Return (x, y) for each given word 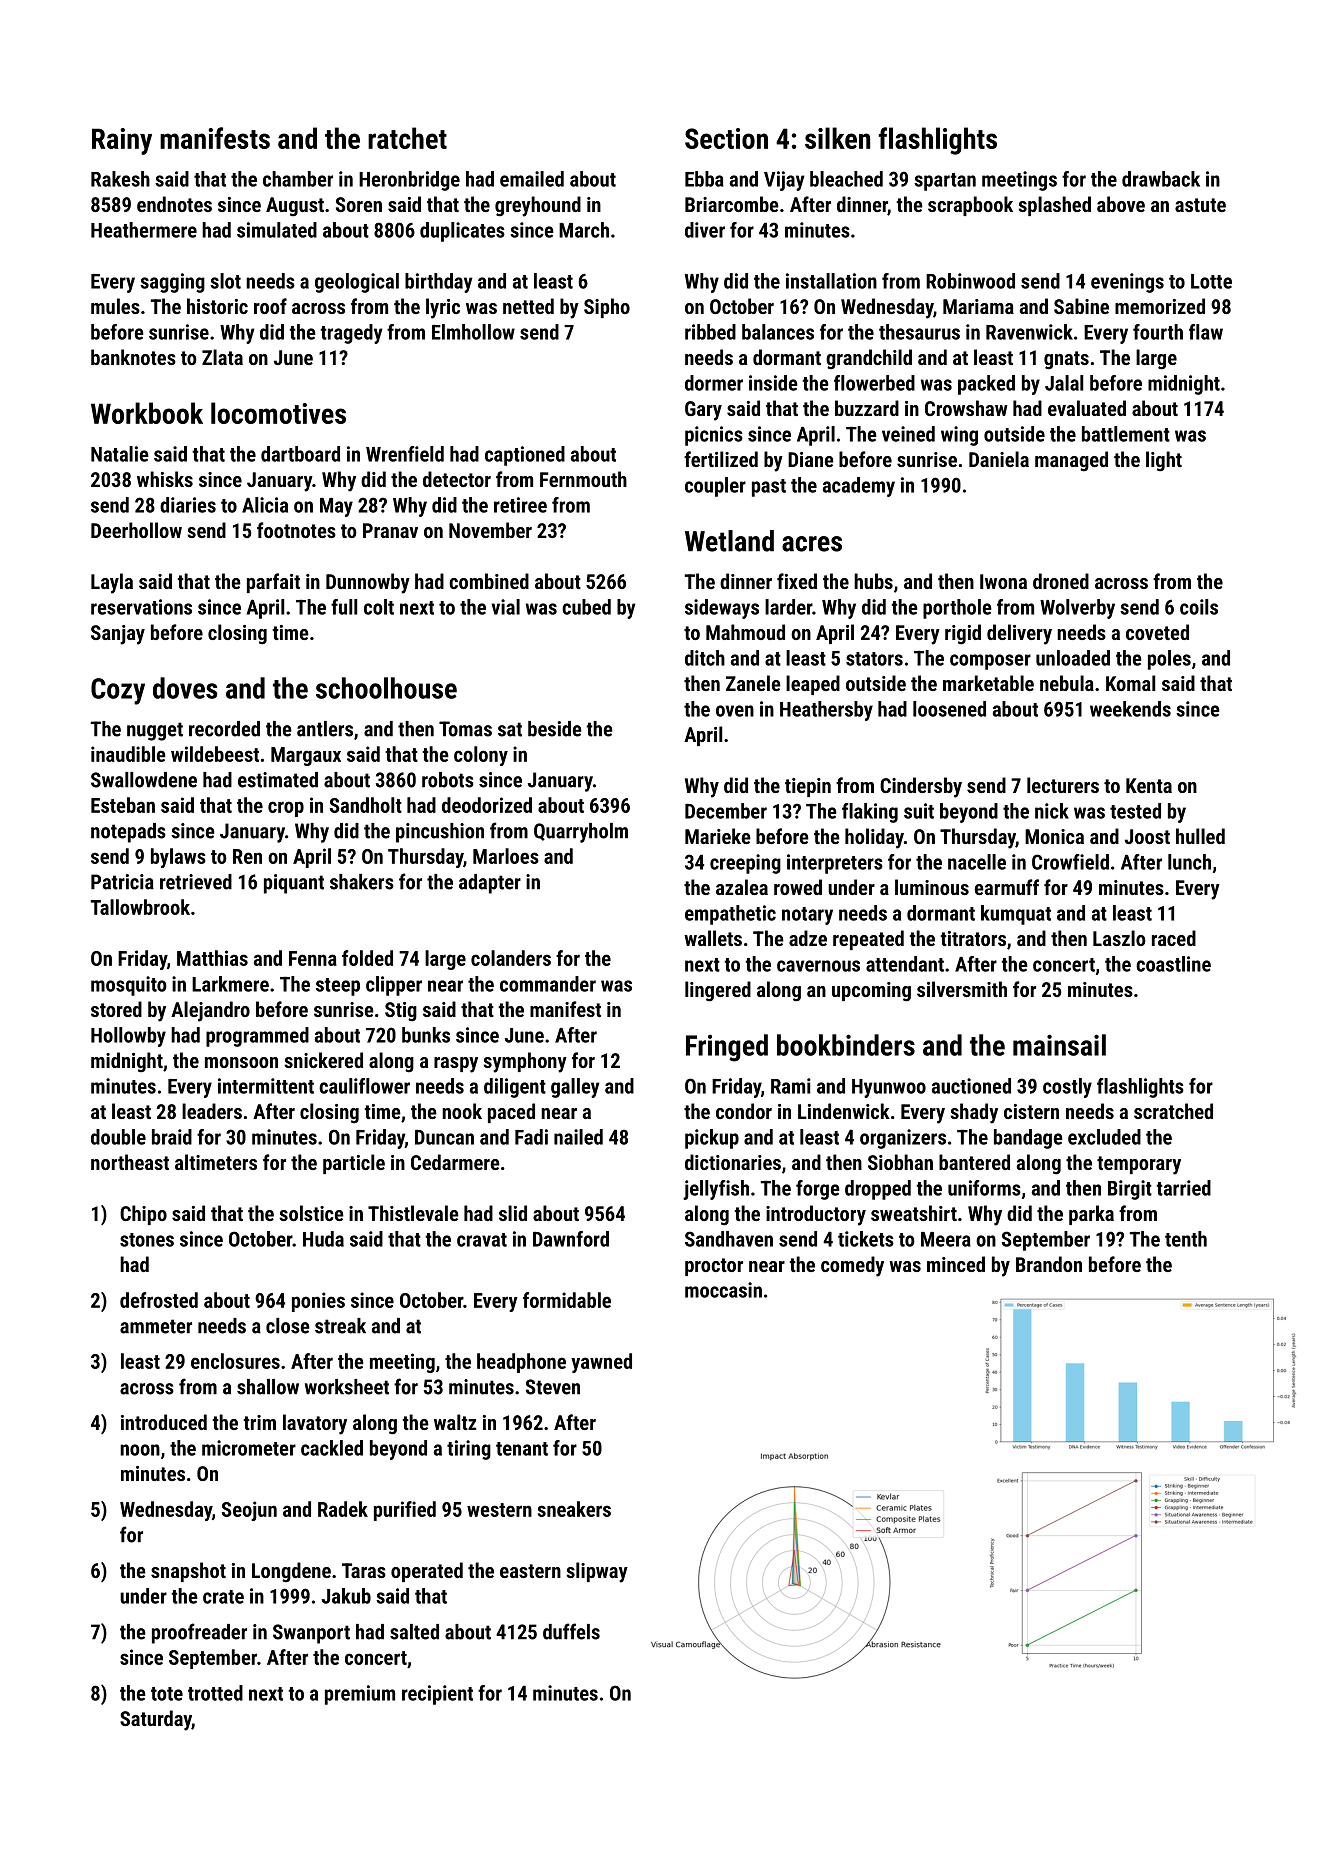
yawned (601, 1363)
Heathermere (144, 230)
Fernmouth (583, 479)
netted (528, 306)
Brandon (1049, 1264)
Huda (323, 1239)
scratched (1173, 1111)
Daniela (999, 459)
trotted (215, 1693)
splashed (1054, 206)
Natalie (120, 454)
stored (116, 1009)
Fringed (727, 1048)
